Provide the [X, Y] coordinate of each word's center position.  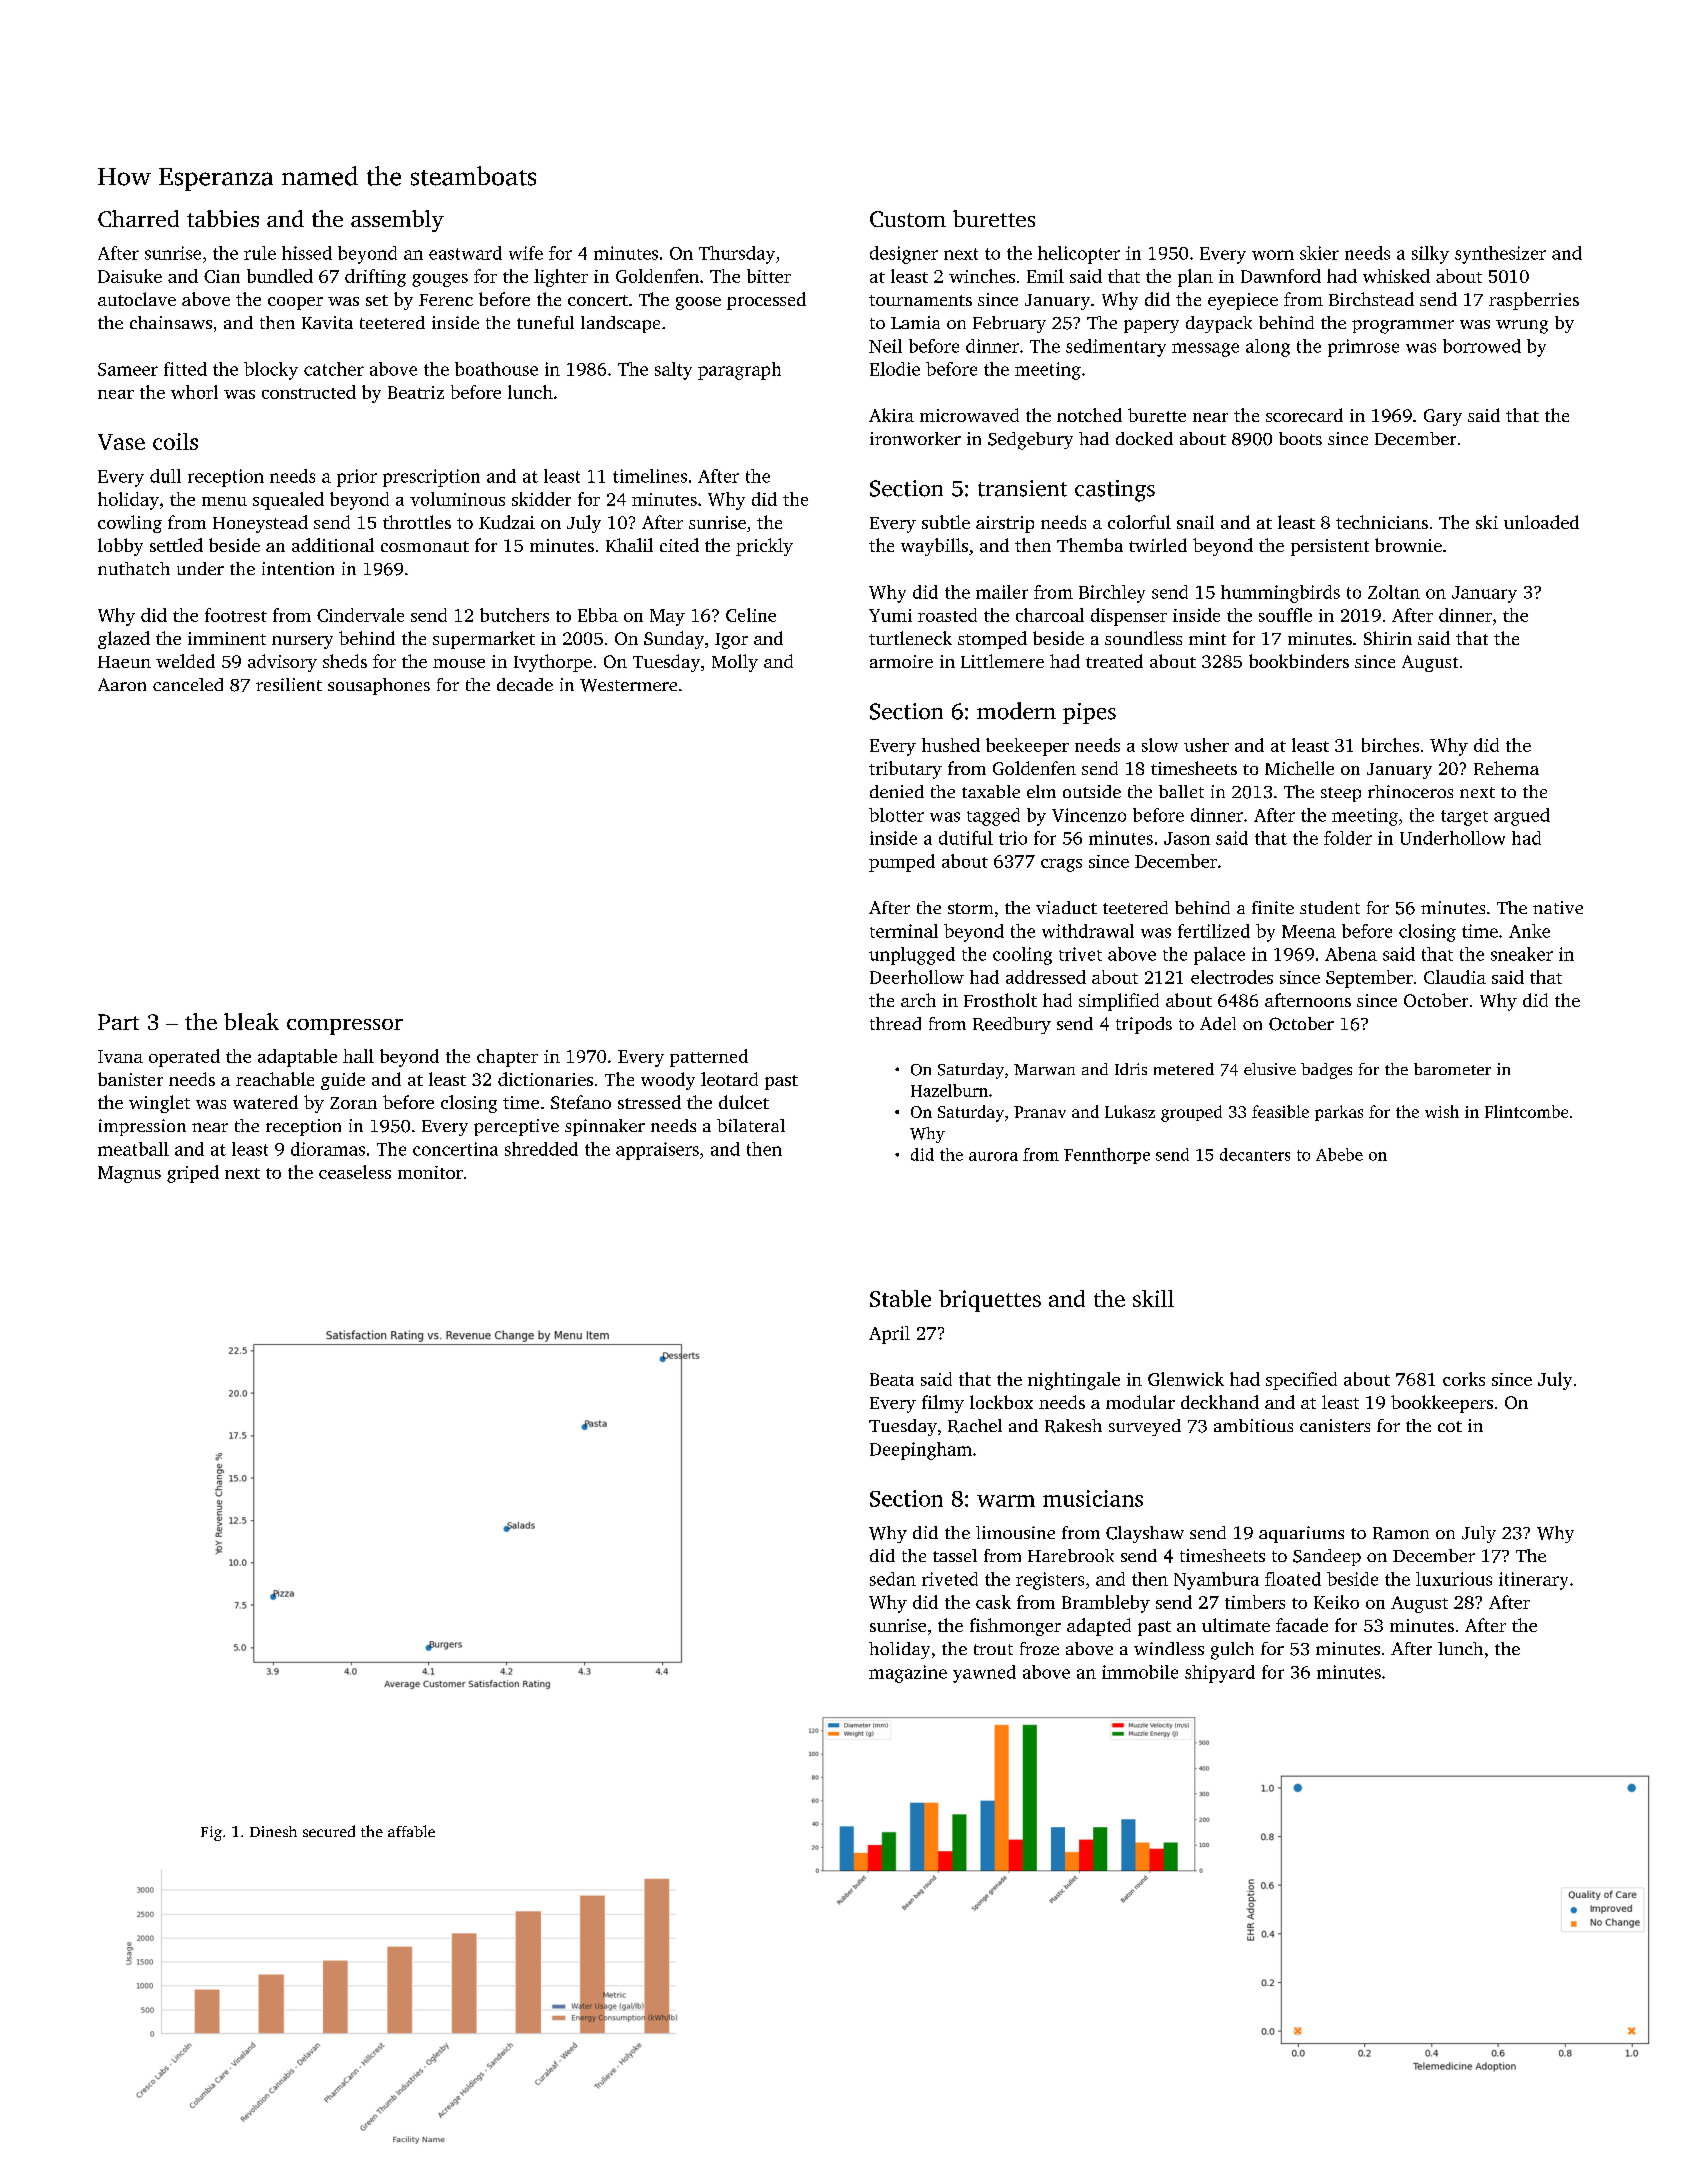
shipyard [1220, 1674]
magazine [908, 1674]
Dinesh [273, 1831]
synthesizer [1500, 255]
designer [904, 255]
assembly [397, 221]
